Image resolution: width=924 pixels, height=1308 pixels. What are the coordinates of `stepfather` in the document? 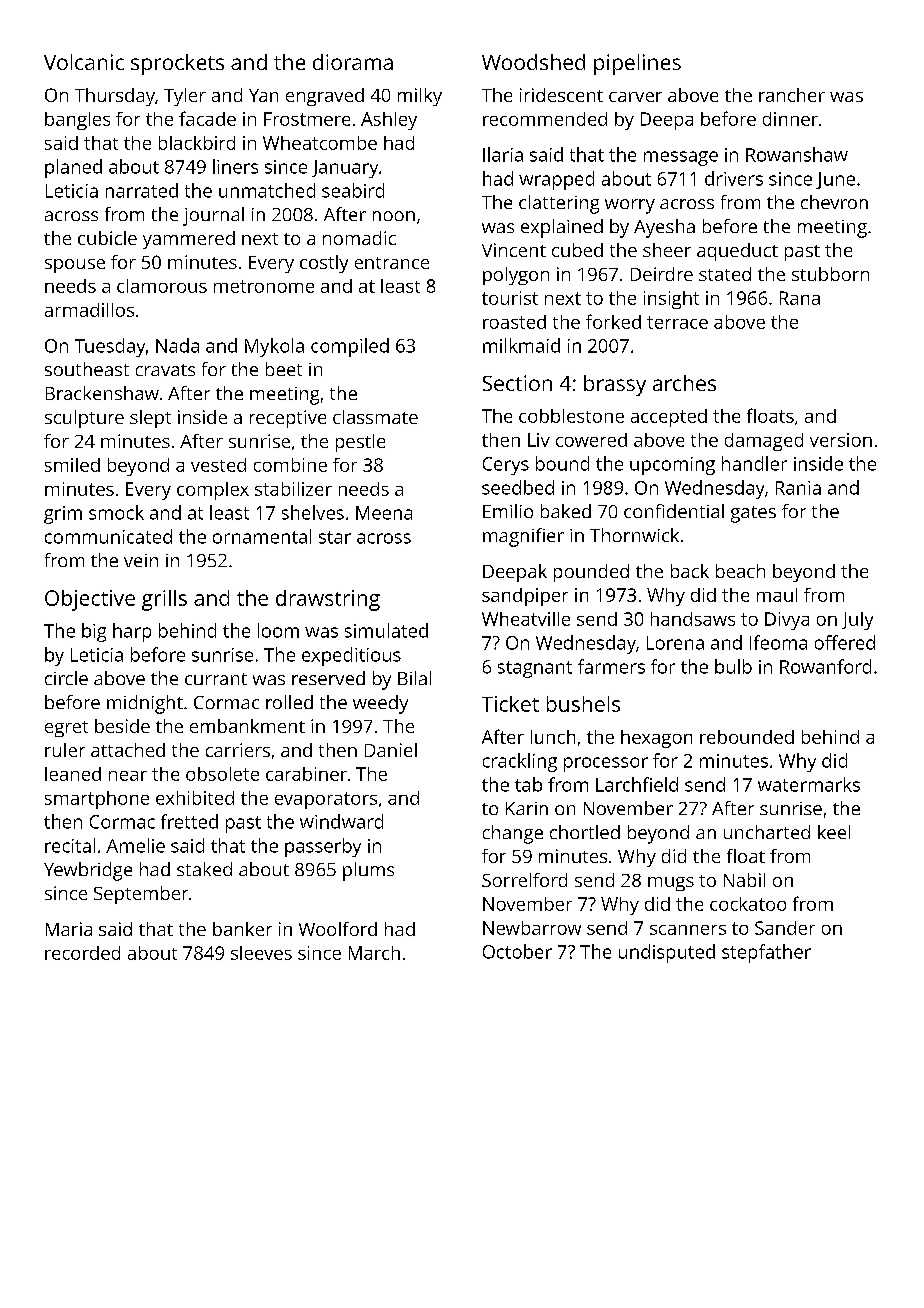 It's located at (766, 953).
